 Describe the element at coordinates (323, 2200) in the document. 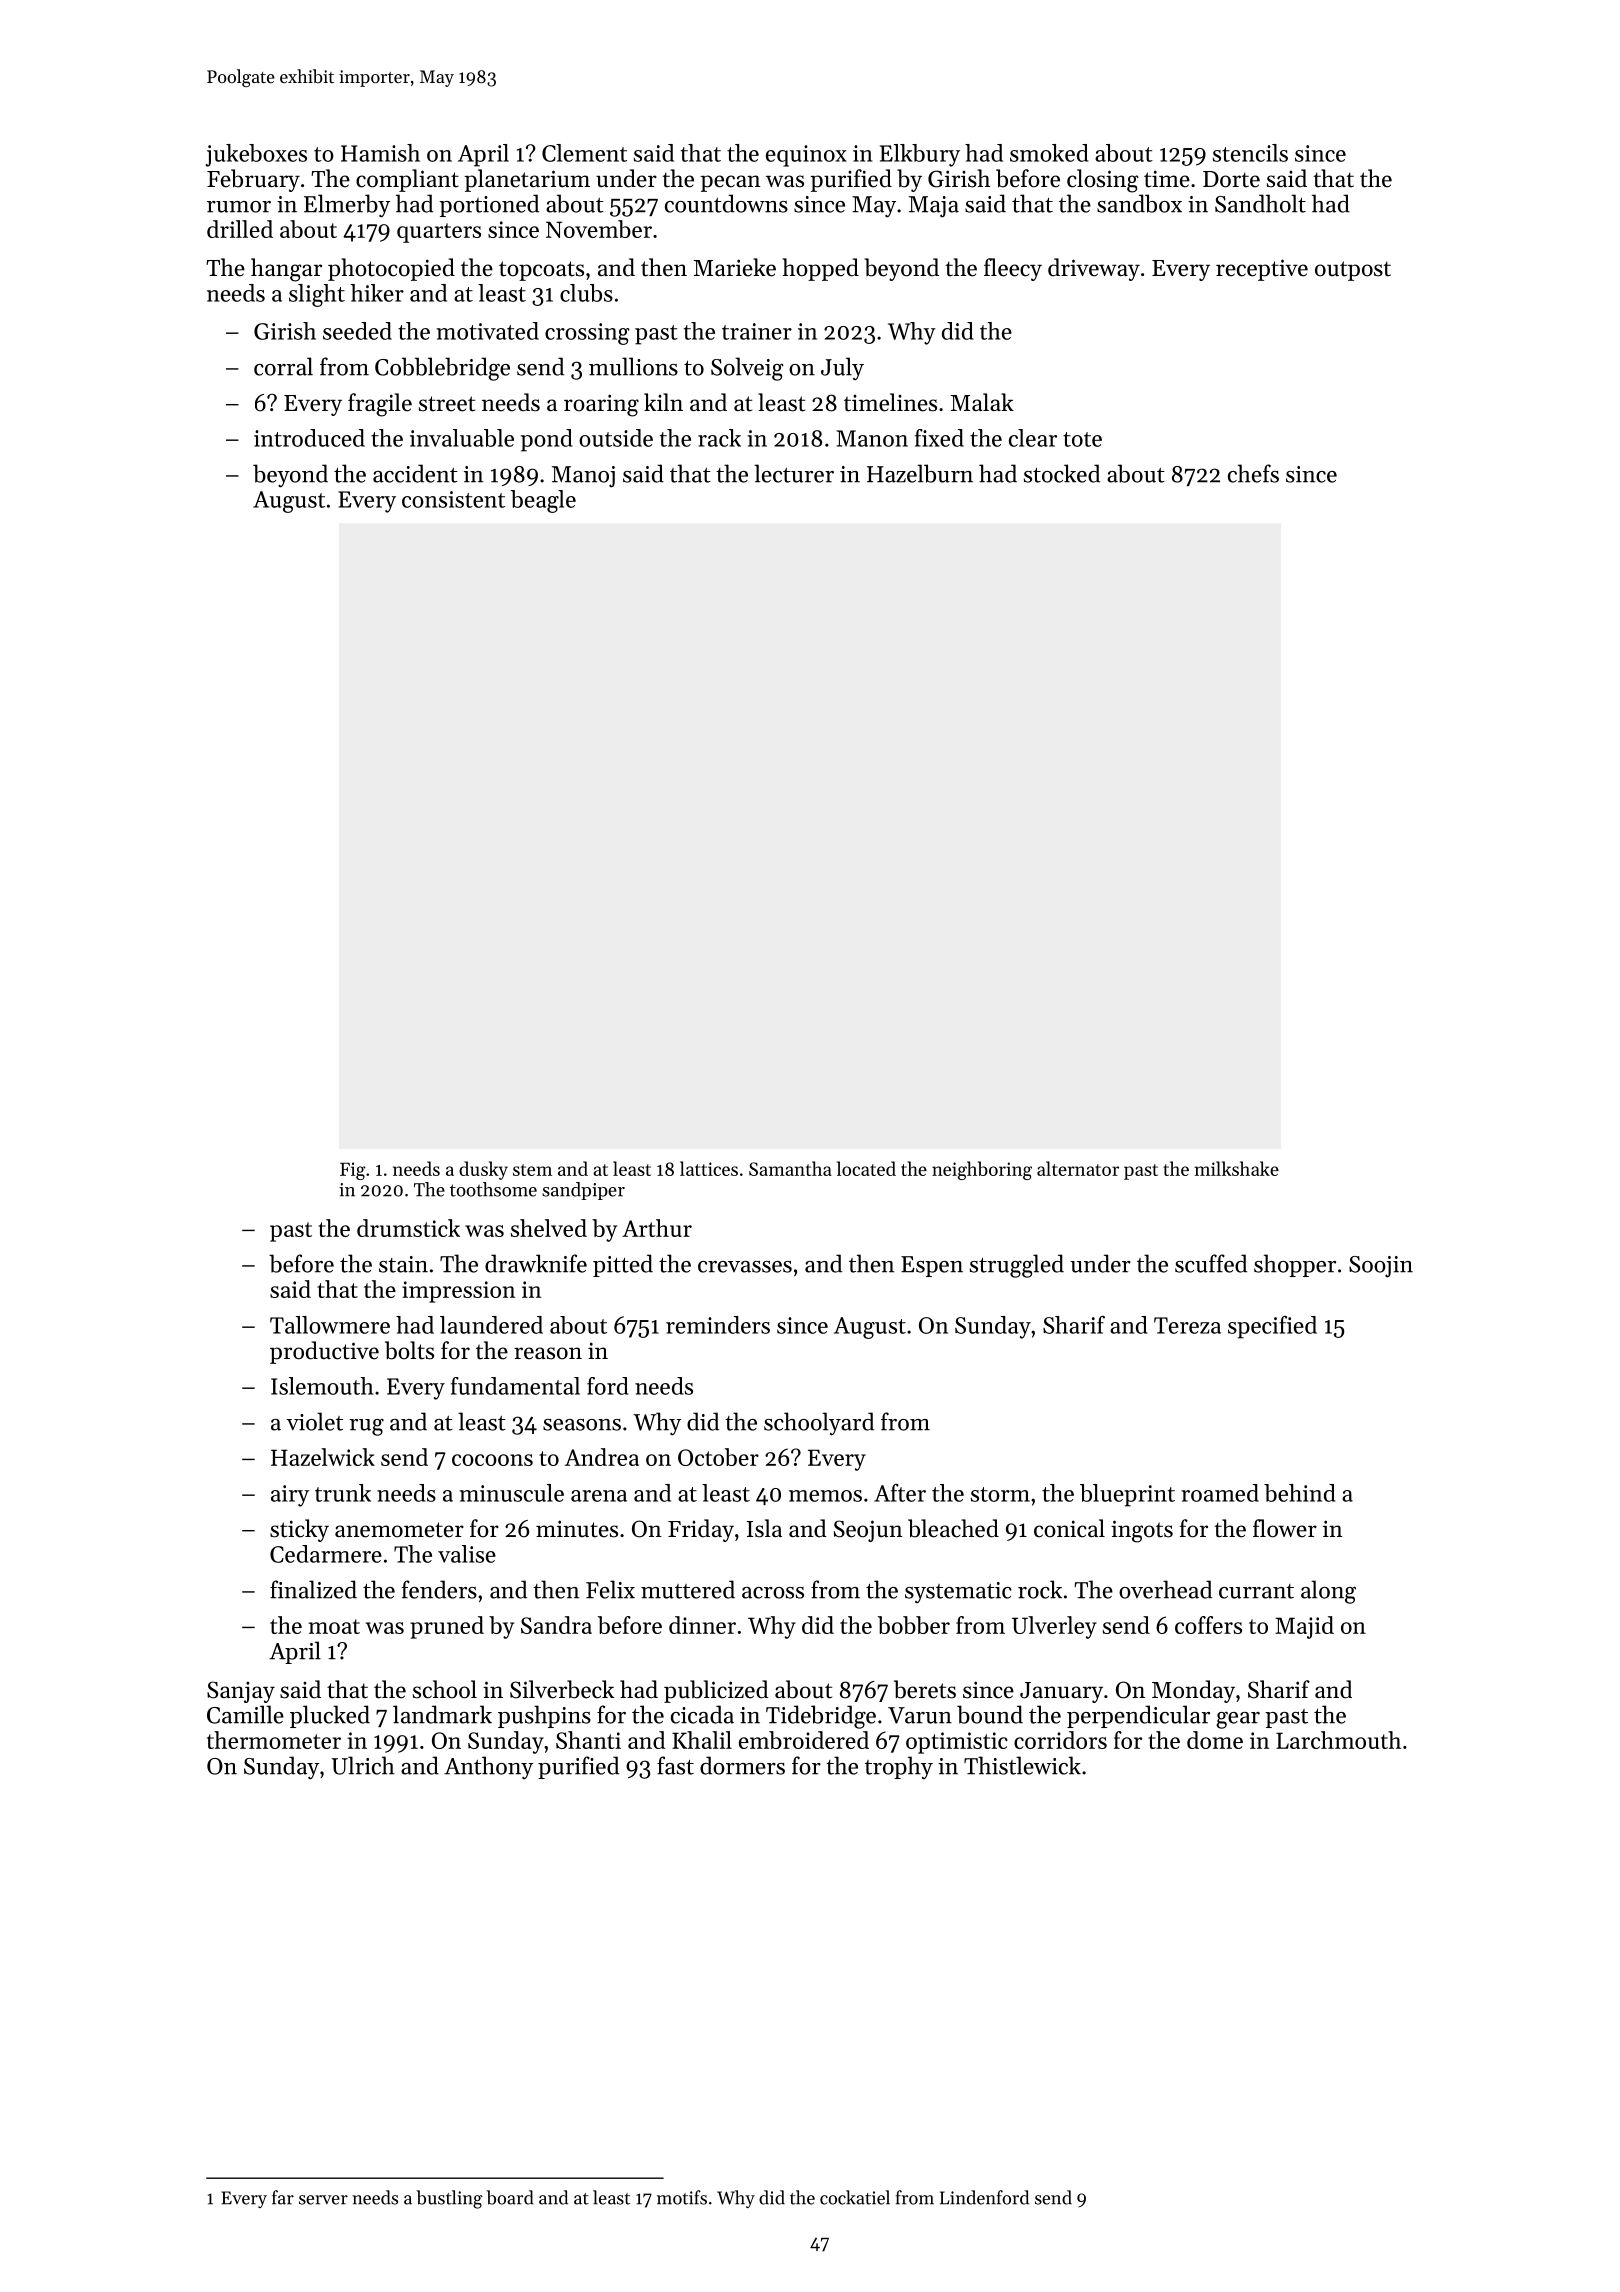

I see `server` at that location.
